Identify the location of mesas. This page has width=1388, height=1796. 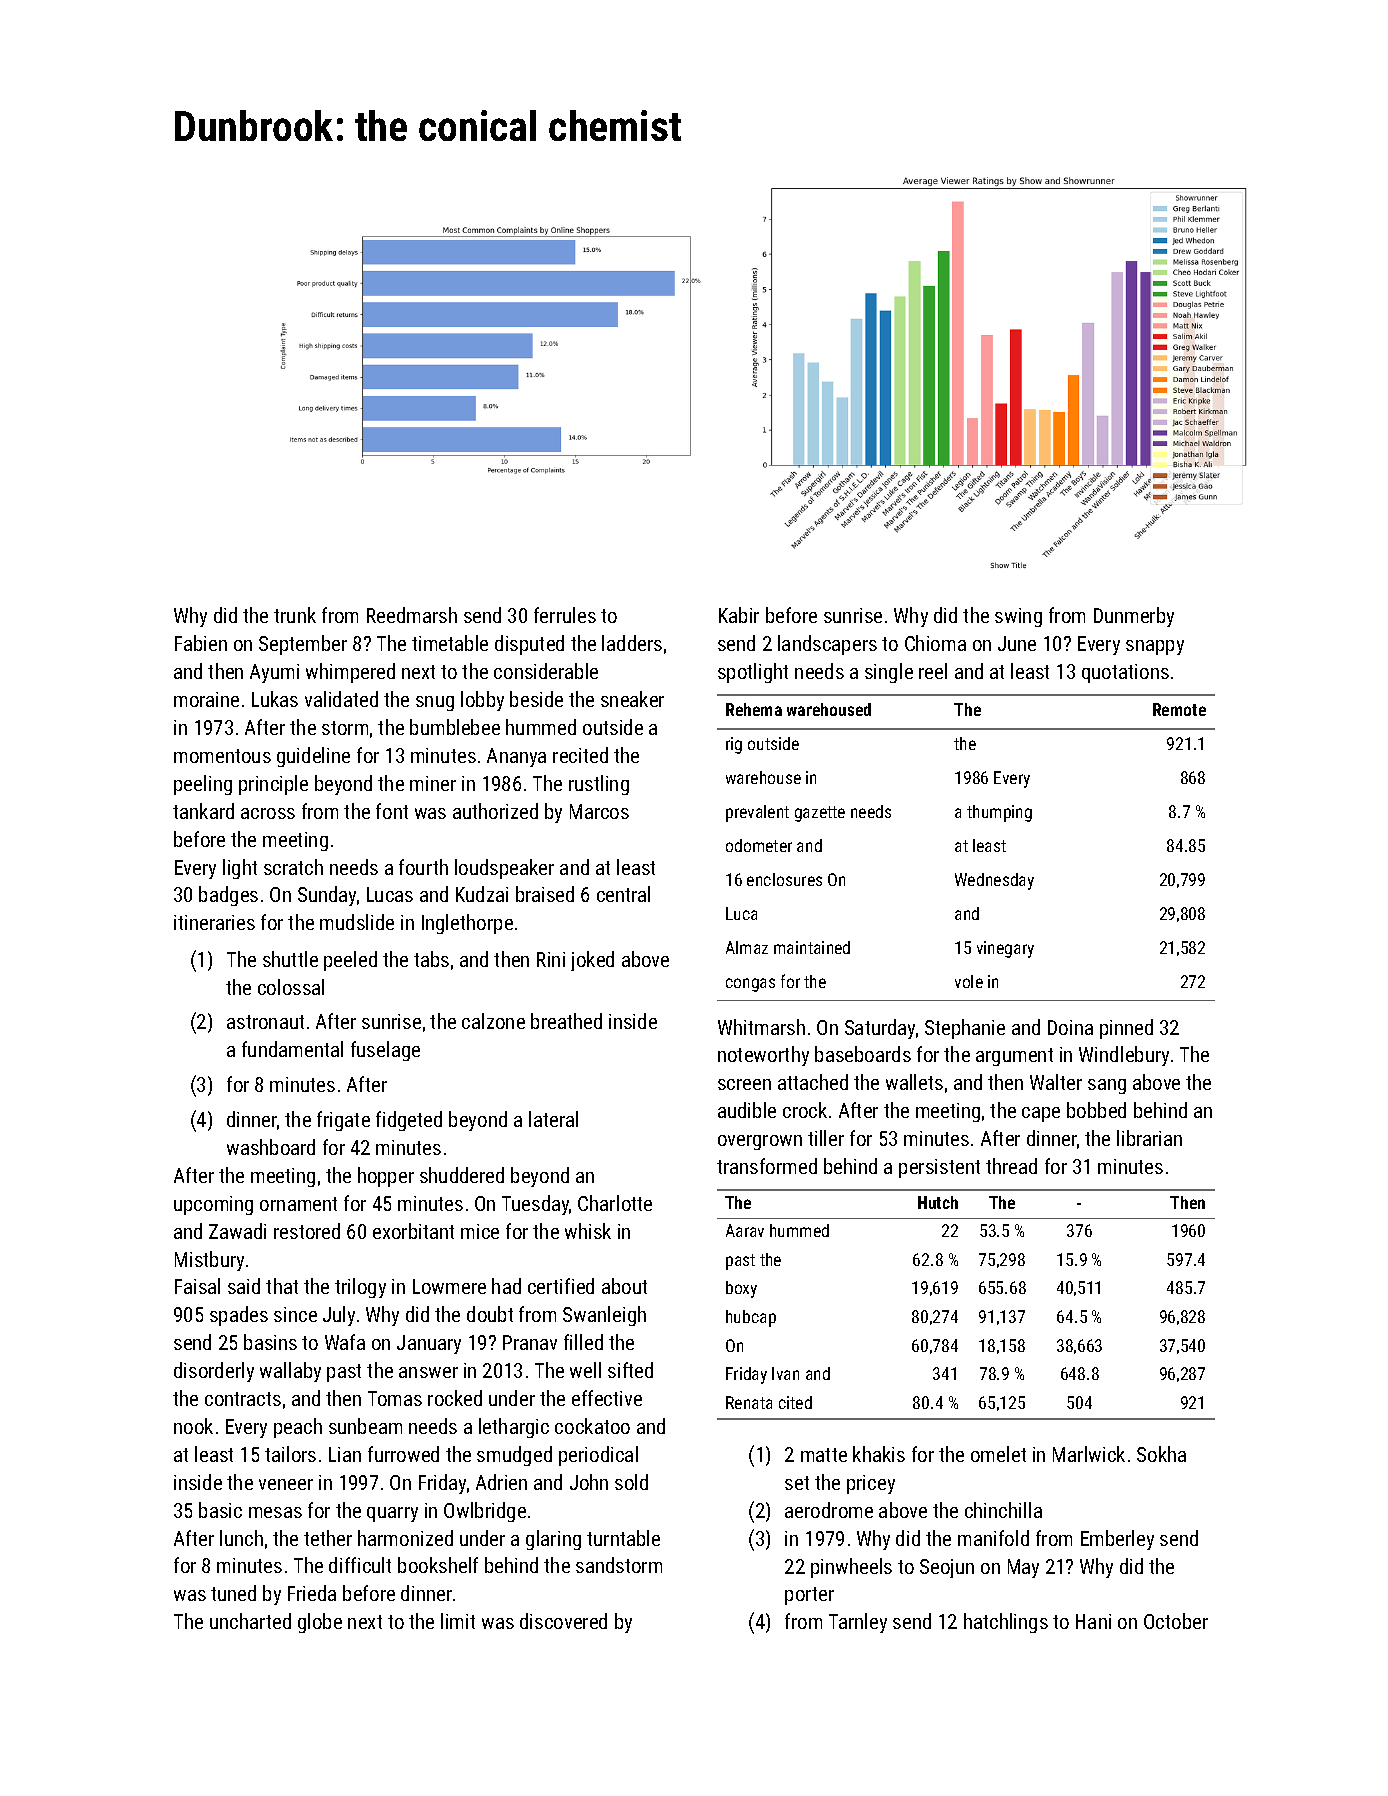
(275, 1512).
